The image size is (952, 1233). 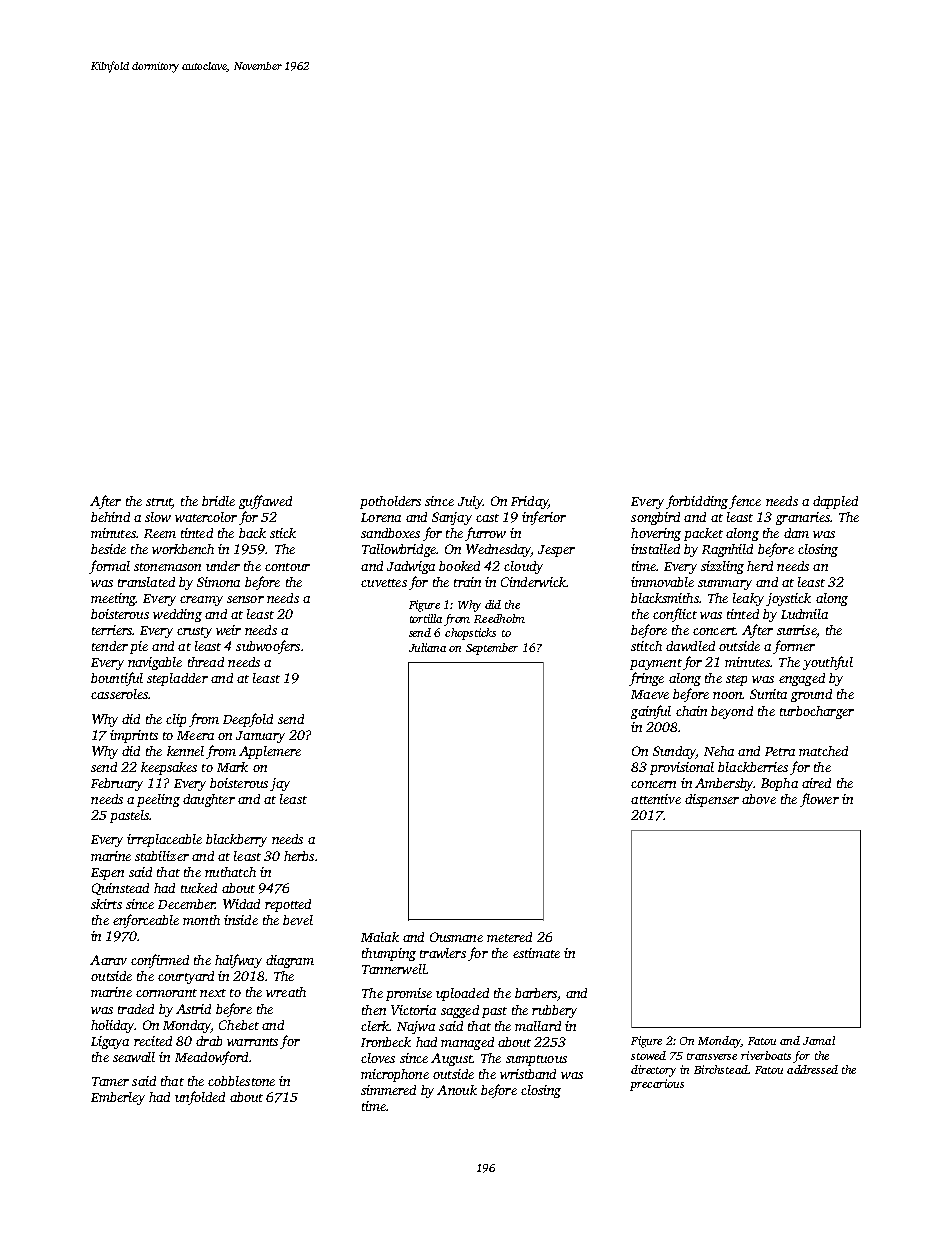 What do you see at coordinates (485, 534) in the document?
I see `furrow` at bounding box center [485, 534].
